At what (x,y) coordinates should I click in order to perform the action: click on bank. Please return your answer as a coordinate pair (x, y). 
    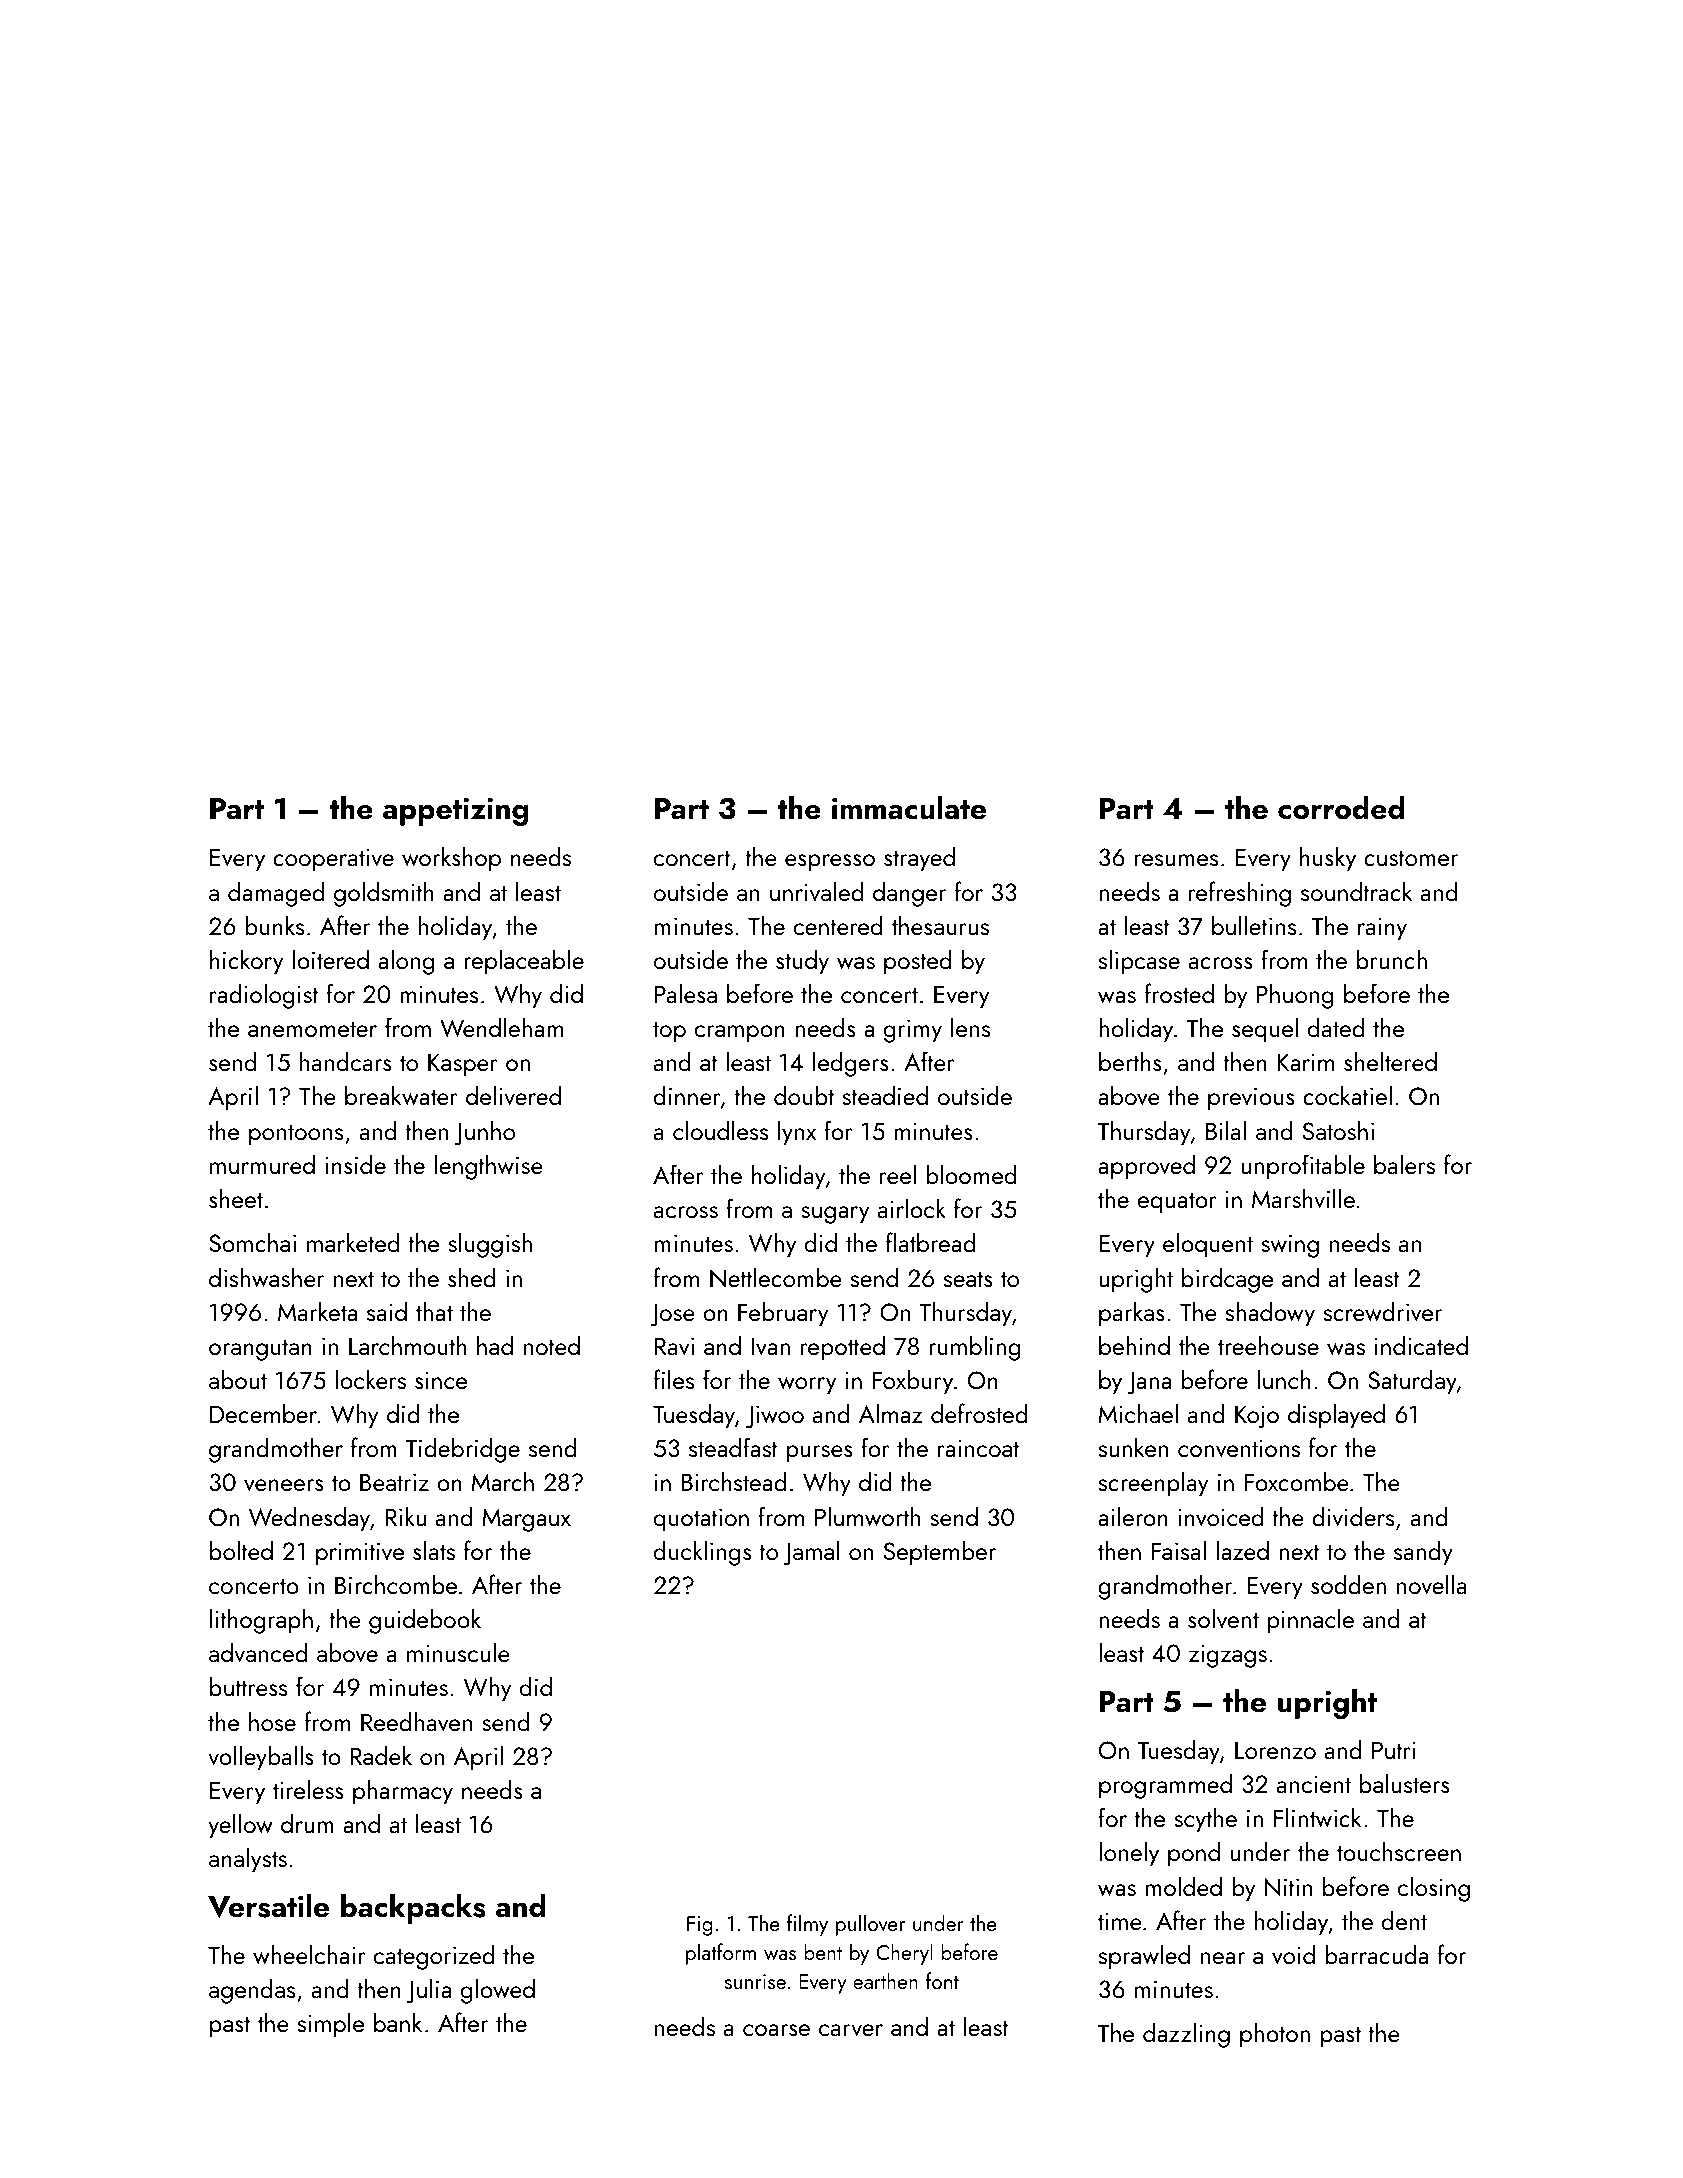
    Looking at the image, I should click on (398, 2022).
